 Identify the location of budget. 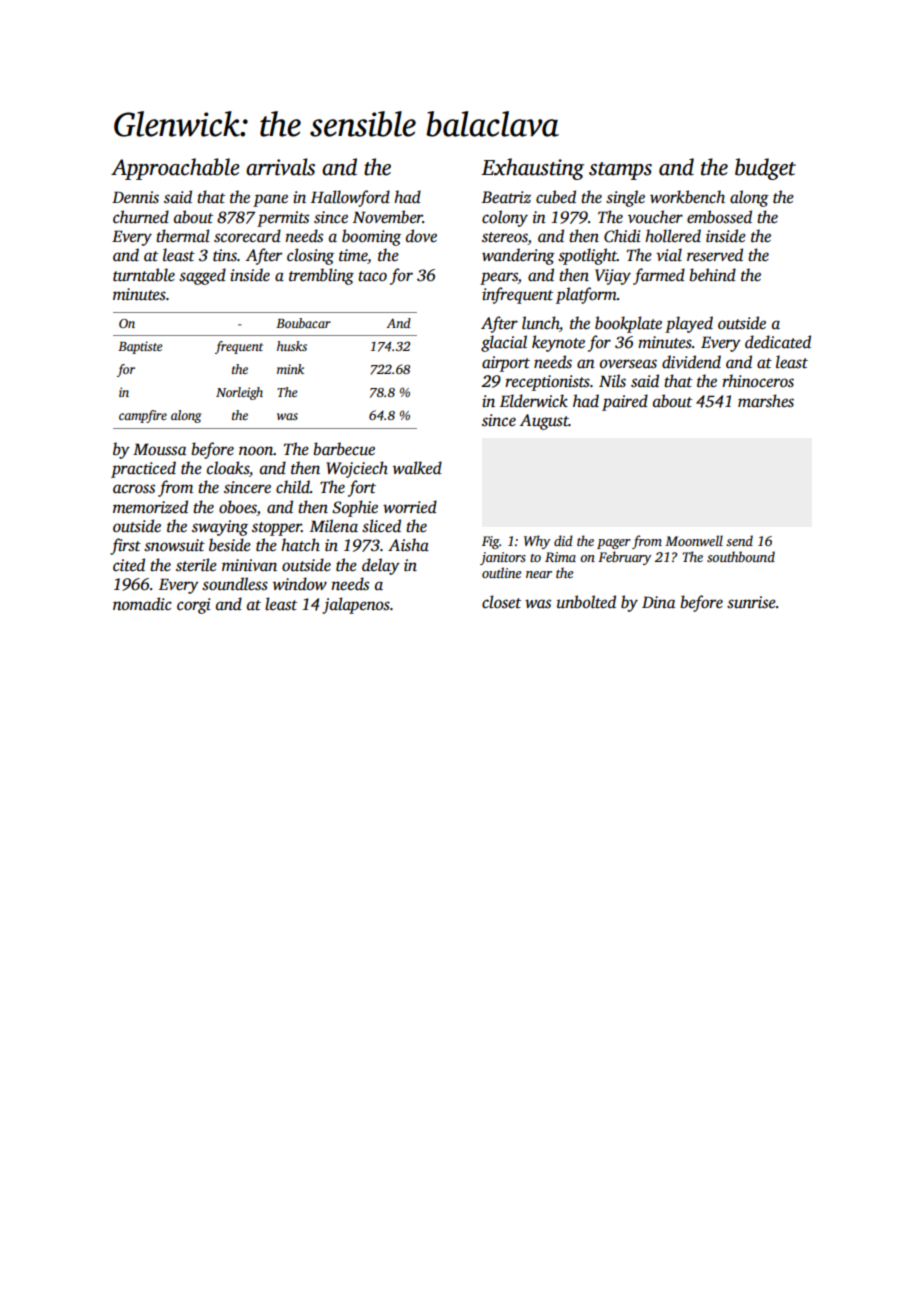
(765, 169).
